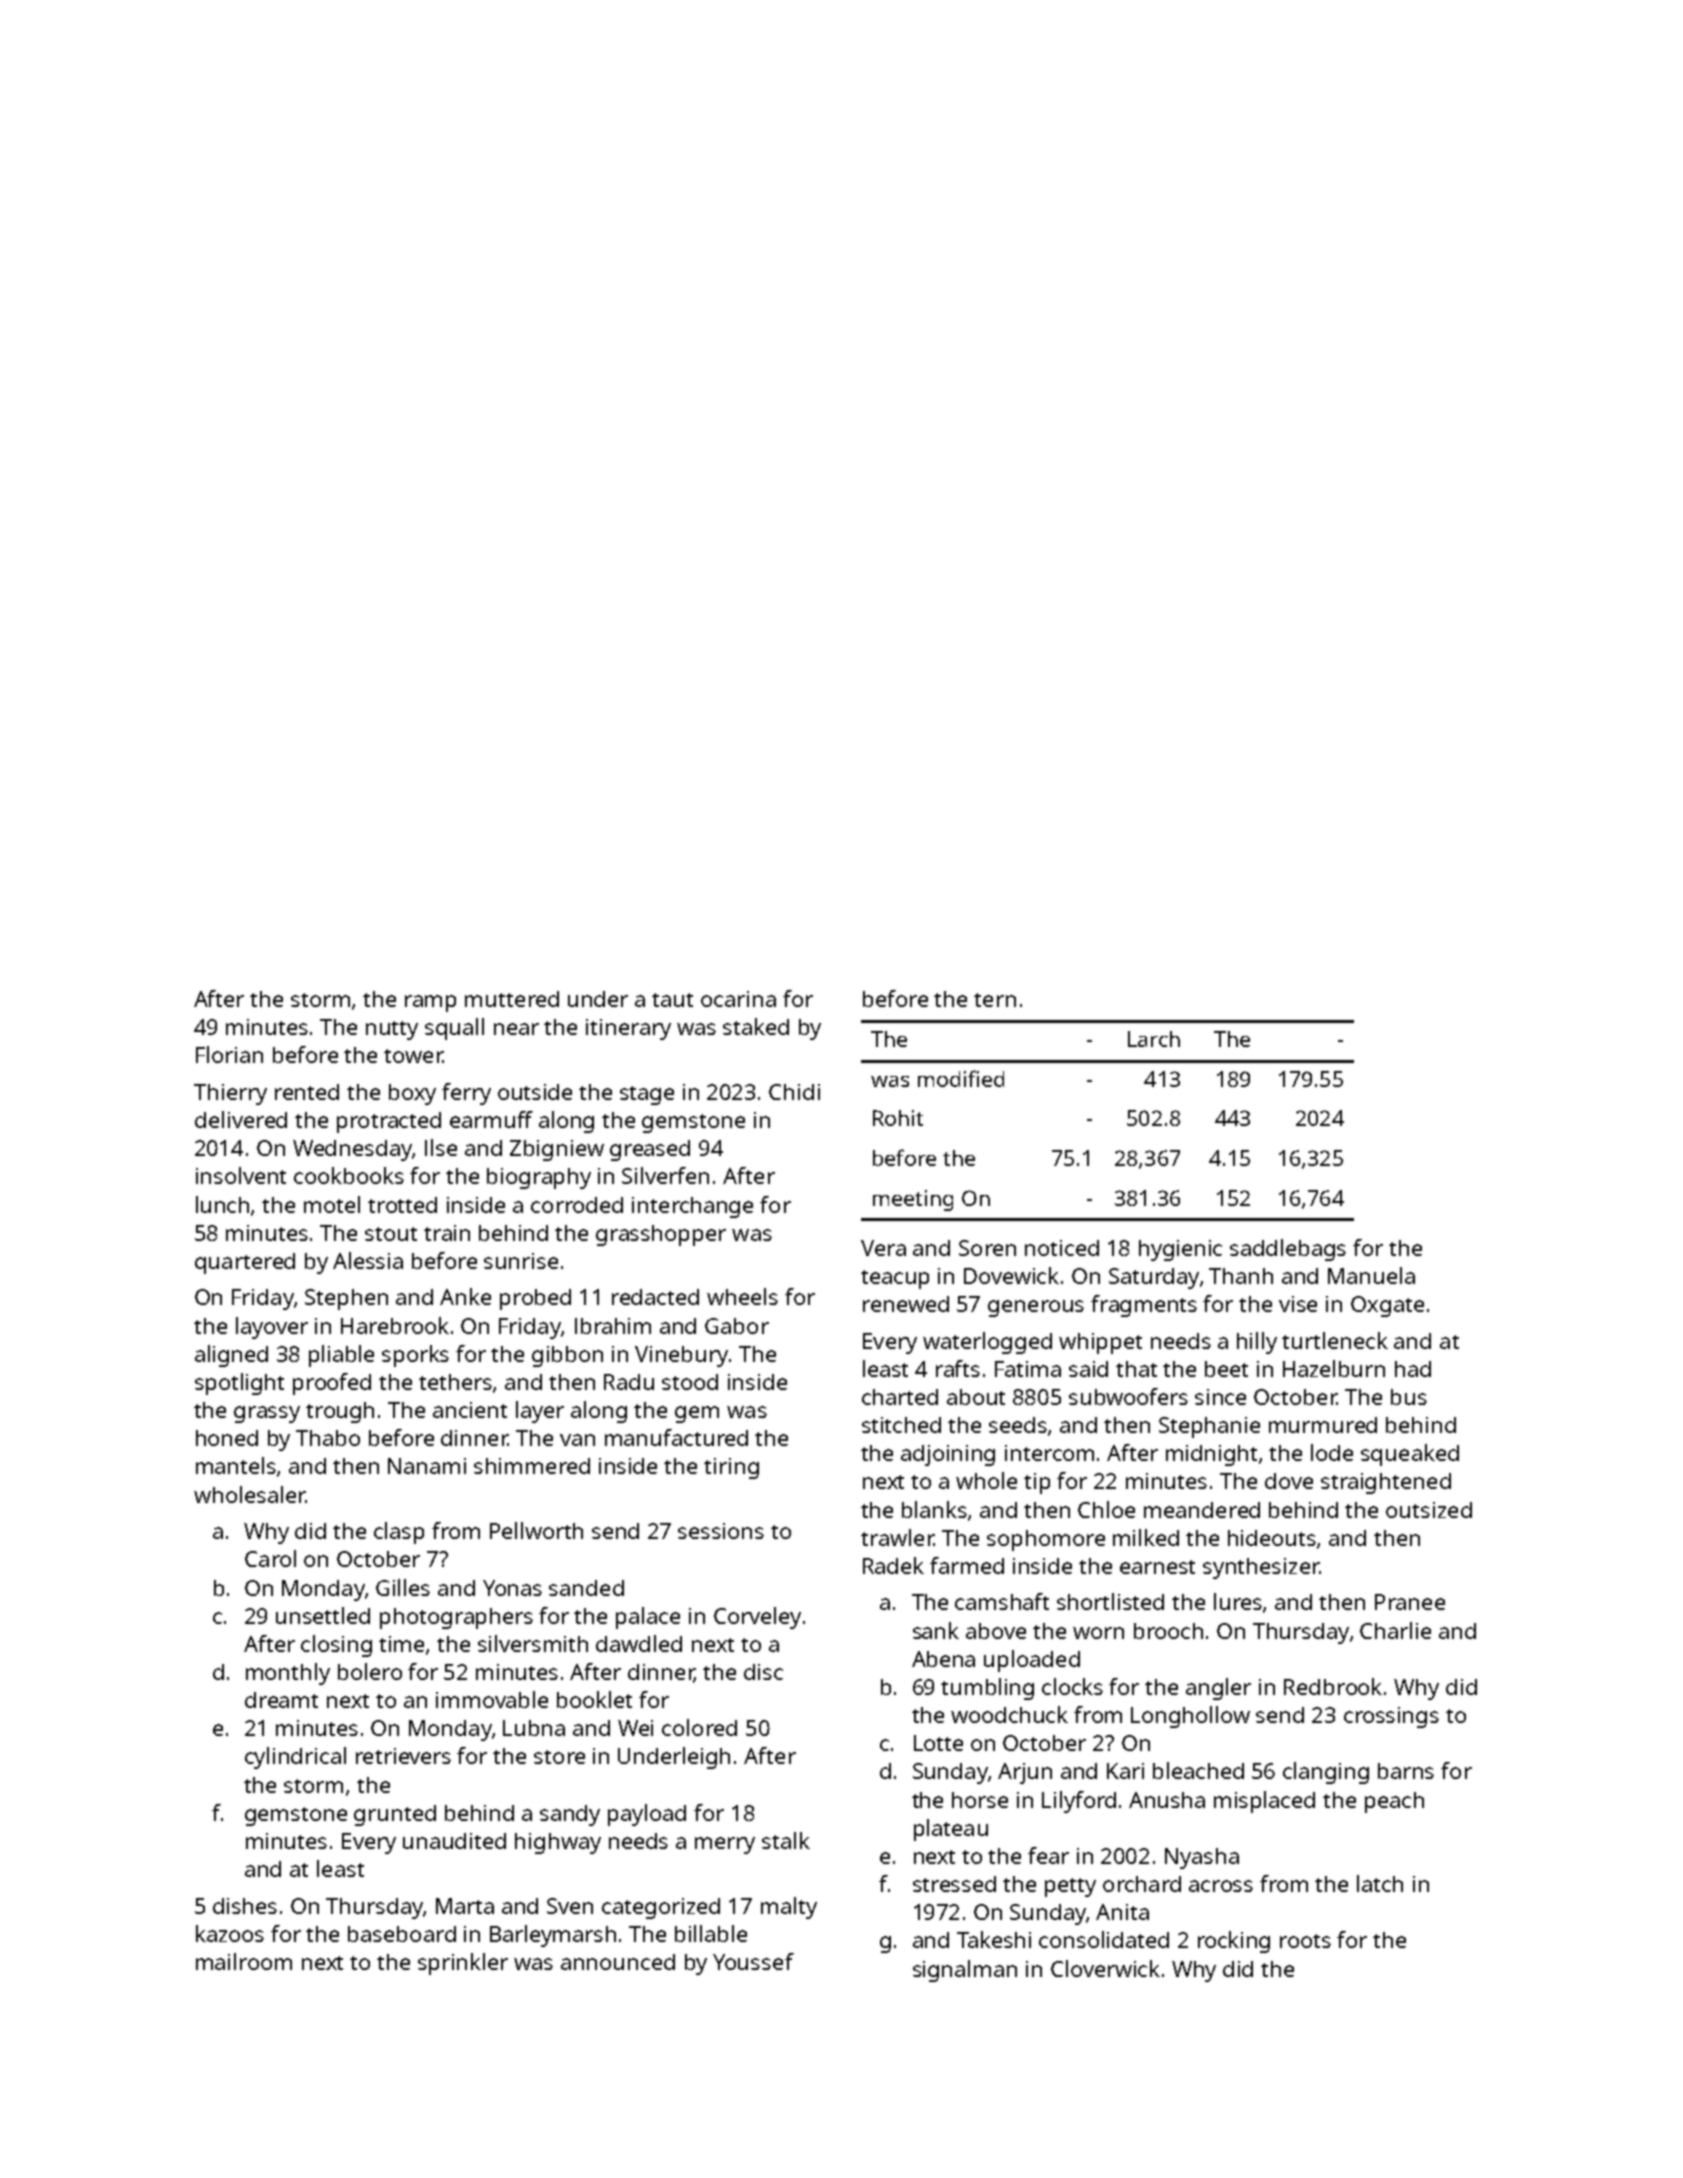  Describe the element at coordinates (1387, 1306) in the screenshot. I see `Oxgate` at that location.
